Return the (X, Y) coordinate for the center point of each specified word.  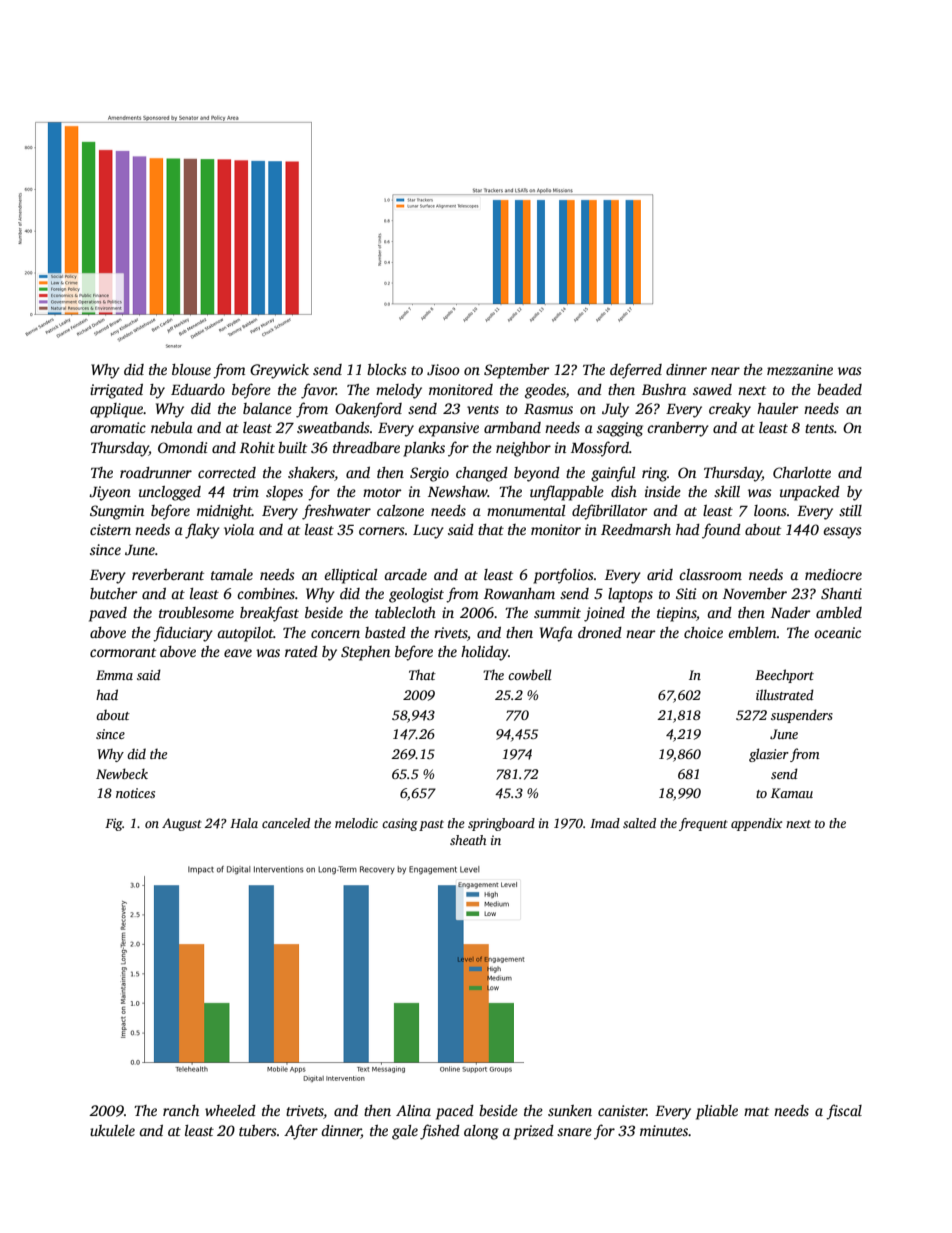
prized (533, 1132)
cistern (110, 529)
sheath (468, 840)
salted (639, 823)
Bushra (664, 389)
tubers (258, 1130)
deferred (636, 371)
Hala (244, 823)
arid (660, 574)
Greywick (279, 371)
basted (385, 632)
